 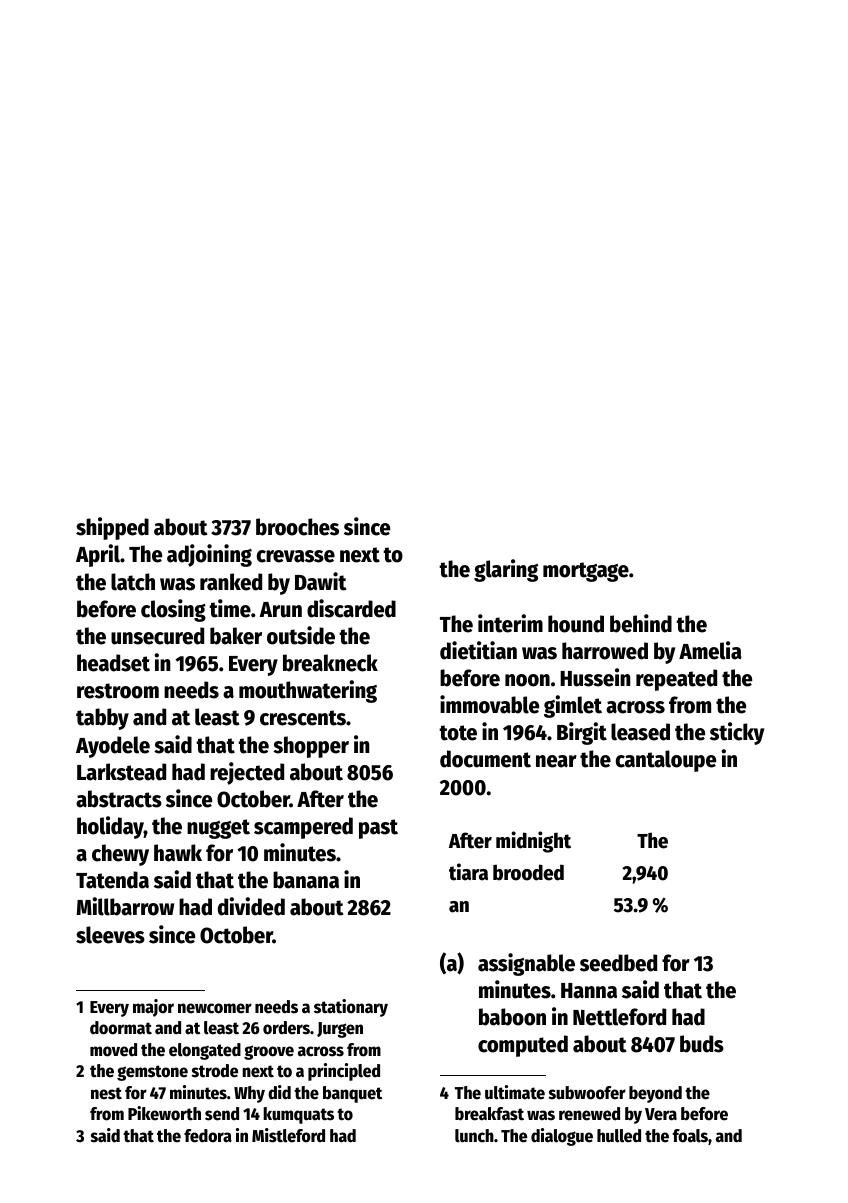 I want to click on renewed, so click(x=589, y=1114).
